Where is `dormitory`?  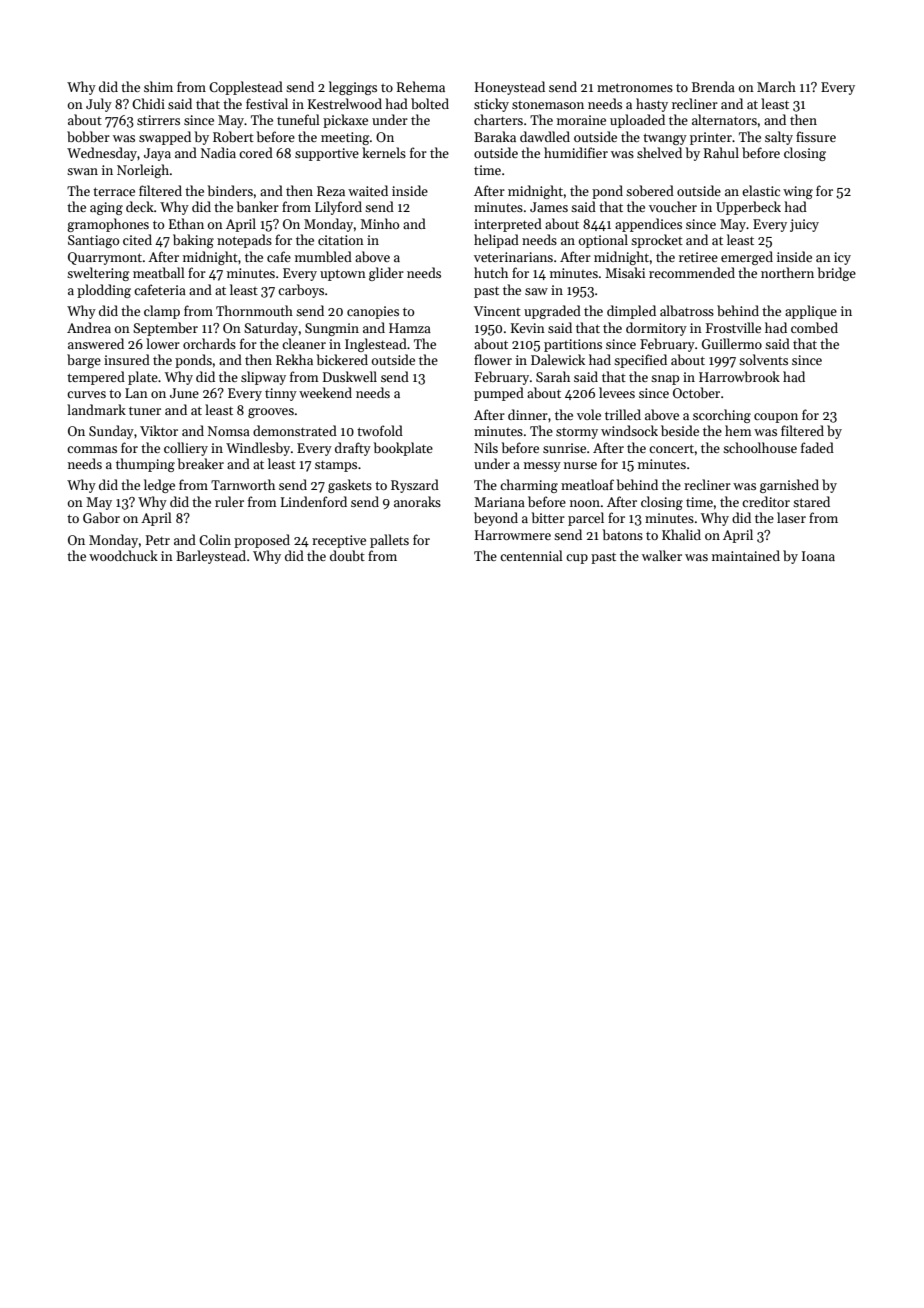 dormitory is located at coordinates (656, 329).
